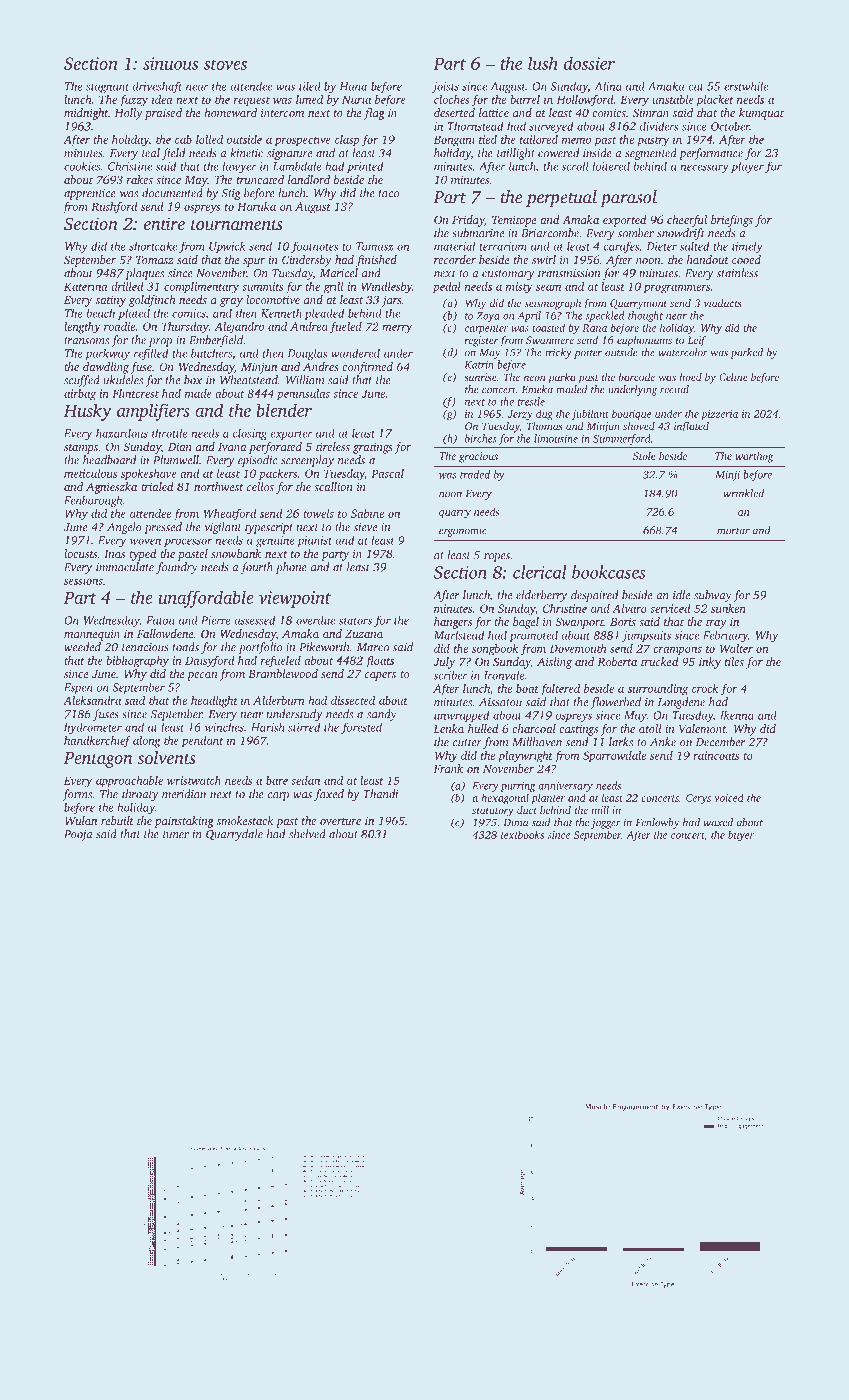 This screenshot has height=1400, width=849. What do you see at coordinates (152, 301) in the screenshot?
I see `goldfinch` at bounding box center [152, 301].
